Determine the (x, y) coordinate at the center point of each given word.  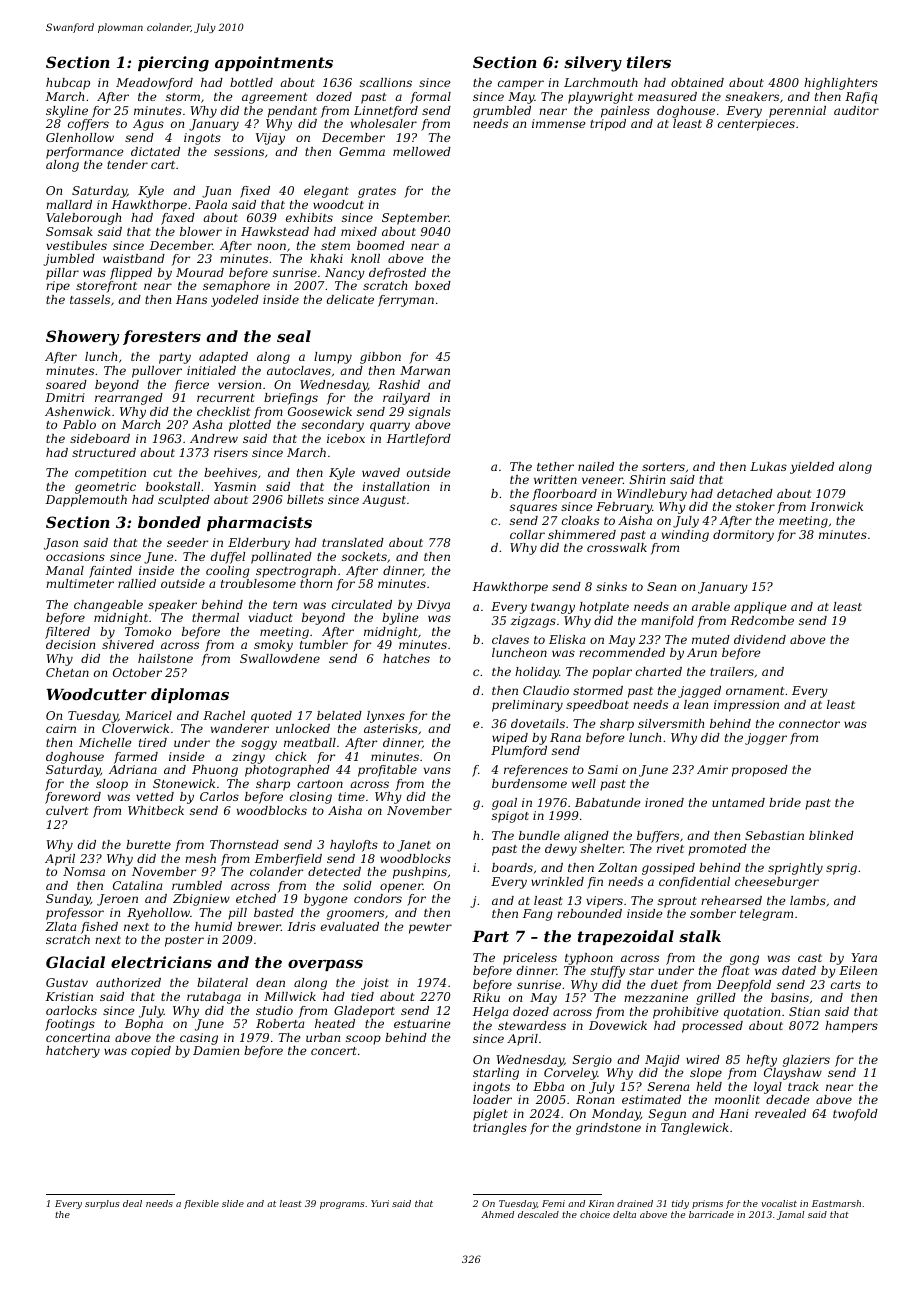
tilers (649, 62)
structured (104, 452)
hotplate (604, 608)
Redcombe (762, 620)
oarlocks (71, 1010)
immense (559, 123)
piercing (173, 64)
